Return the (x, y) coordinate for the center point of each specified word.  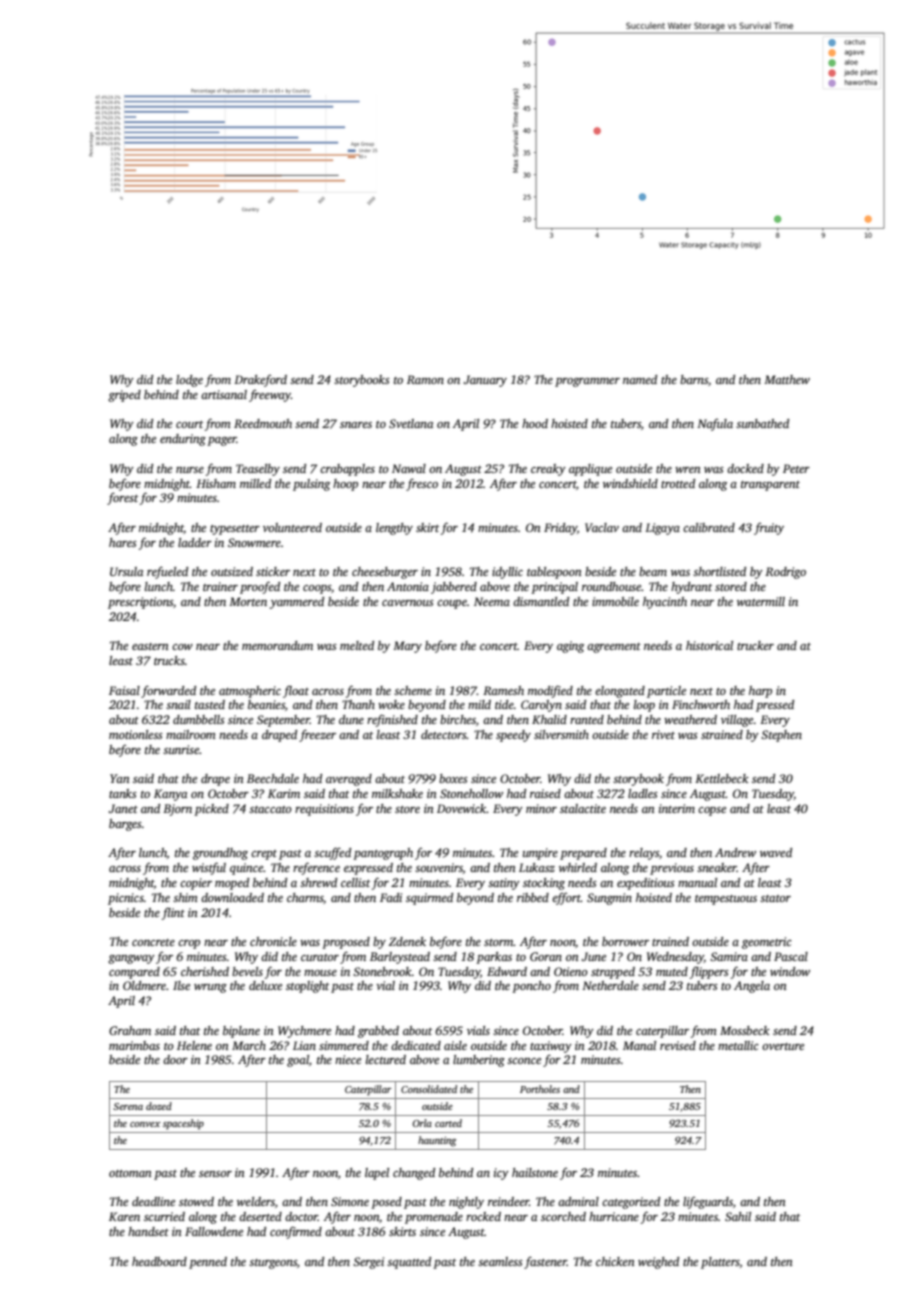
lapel (377, 1174)
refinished (392, 720)
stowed (196, 1201)
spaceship (183, 1124)
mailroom (191, 734)
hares (123, 542)
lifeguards (708, 1203)
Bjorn (177, 810)
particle (666, 692)
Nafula (715, 425)
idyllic (507, 573)
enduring (183, 440)
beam (653, 571)
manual (697, 882)
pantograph (383, 854)
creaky (548, 470)
